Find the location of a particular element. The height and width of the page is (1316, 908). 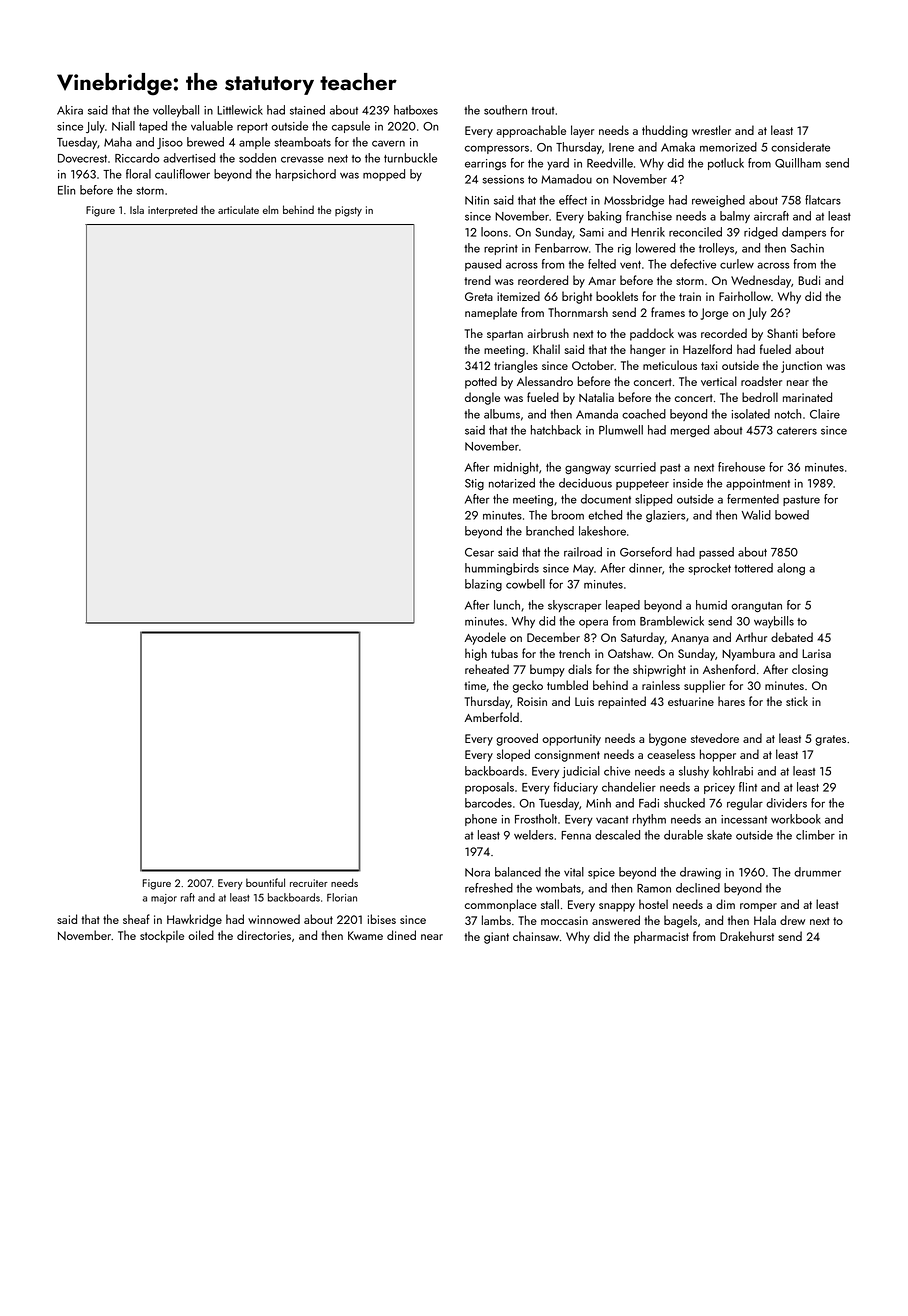

debated is located at coordinates (792, 637).
